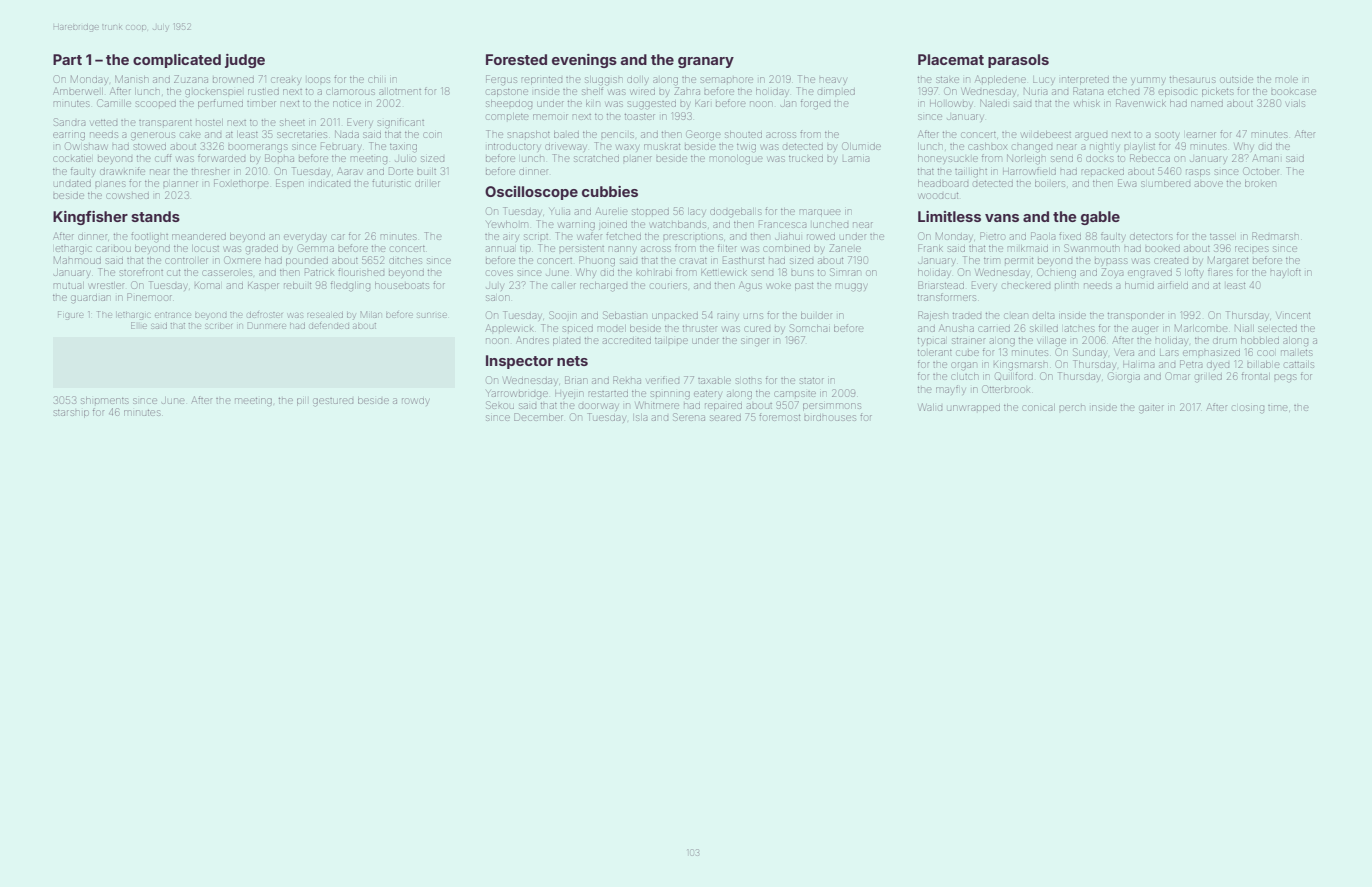 The width and height of the document is (1372, 887). I want to click on time, so click(1278, 408).
